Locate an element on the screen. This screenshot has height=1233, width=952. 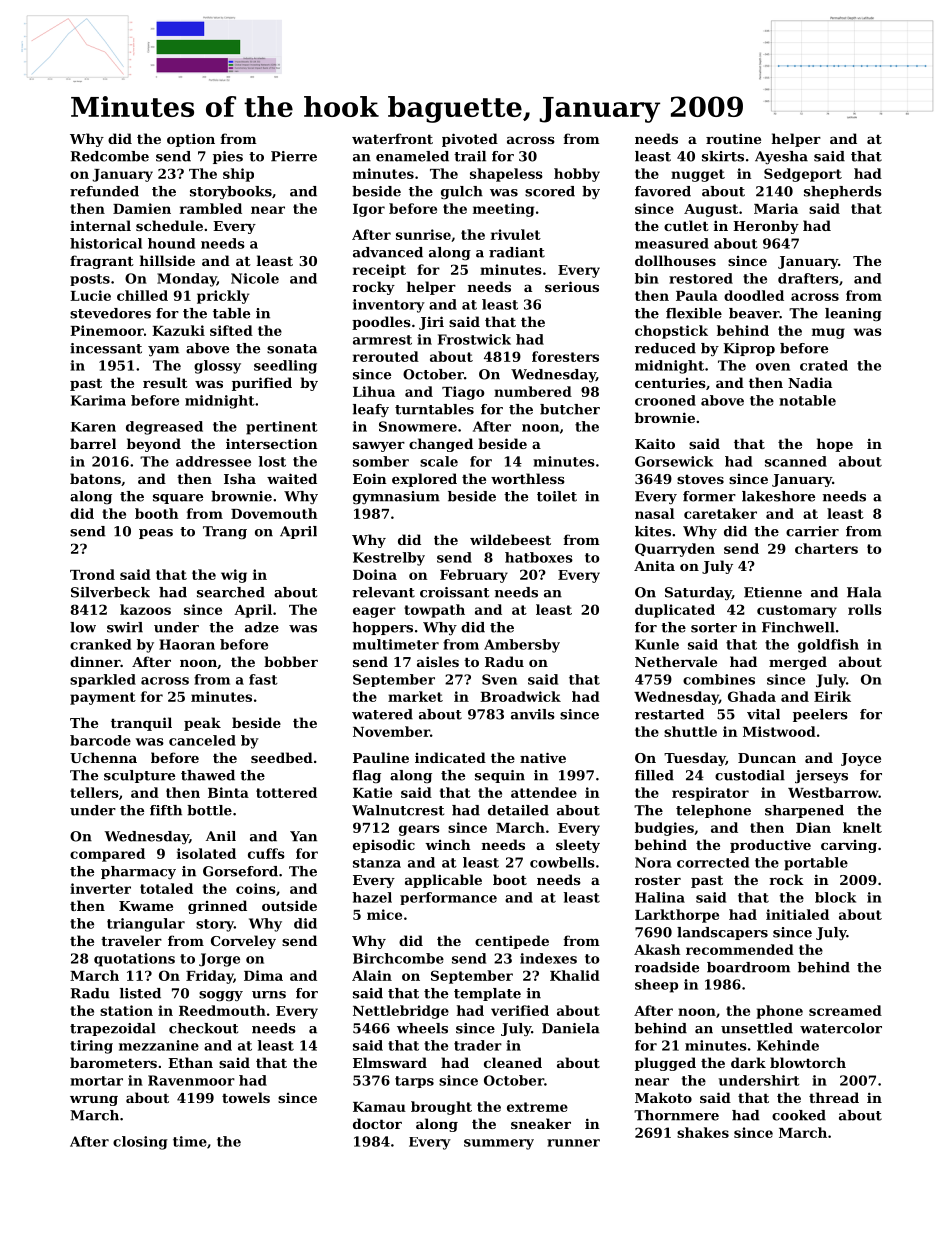
pivoted is located at coordinates (470, 140).
